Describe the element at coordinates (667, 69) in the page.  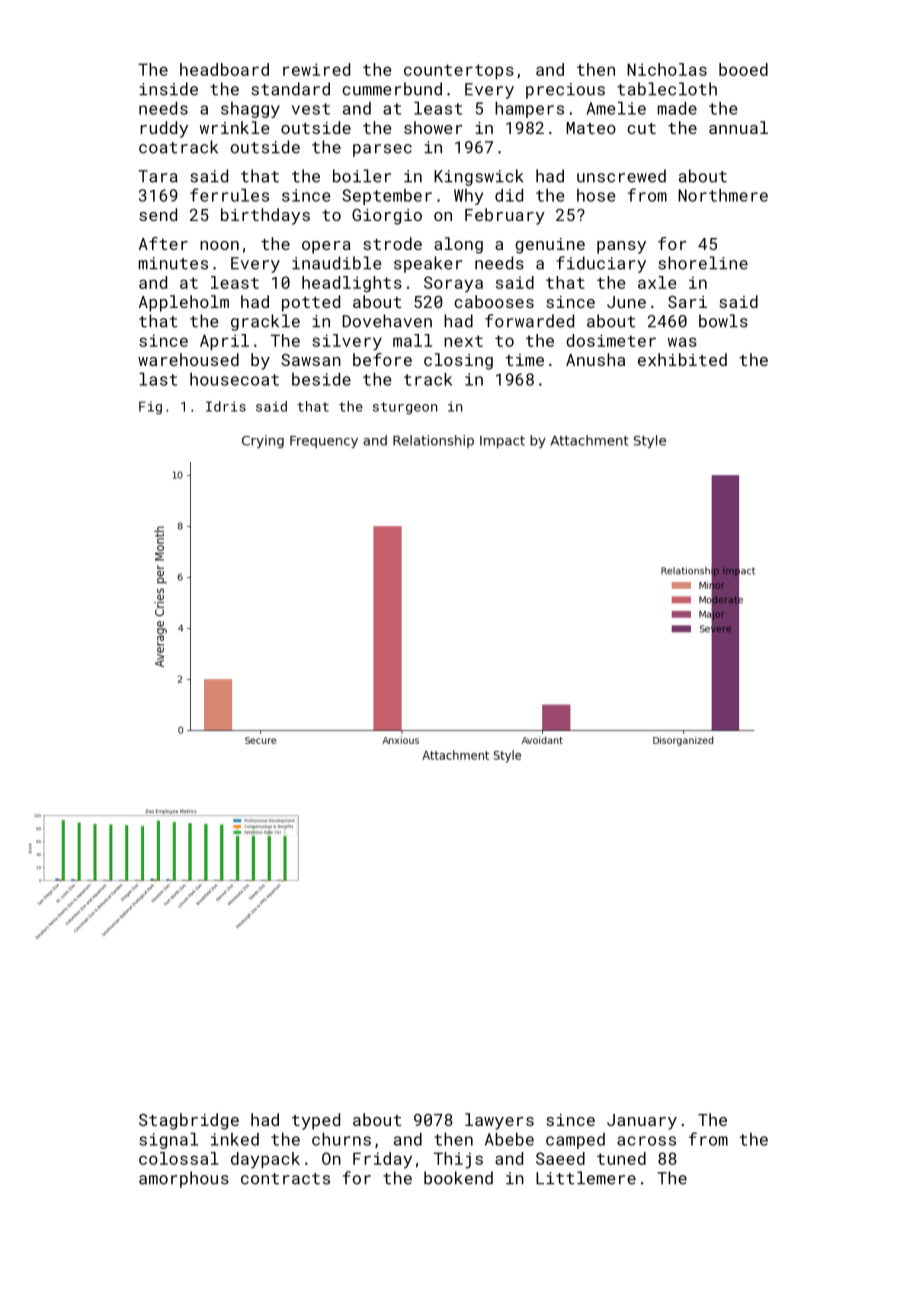
I see `Nicholas` at that location.
